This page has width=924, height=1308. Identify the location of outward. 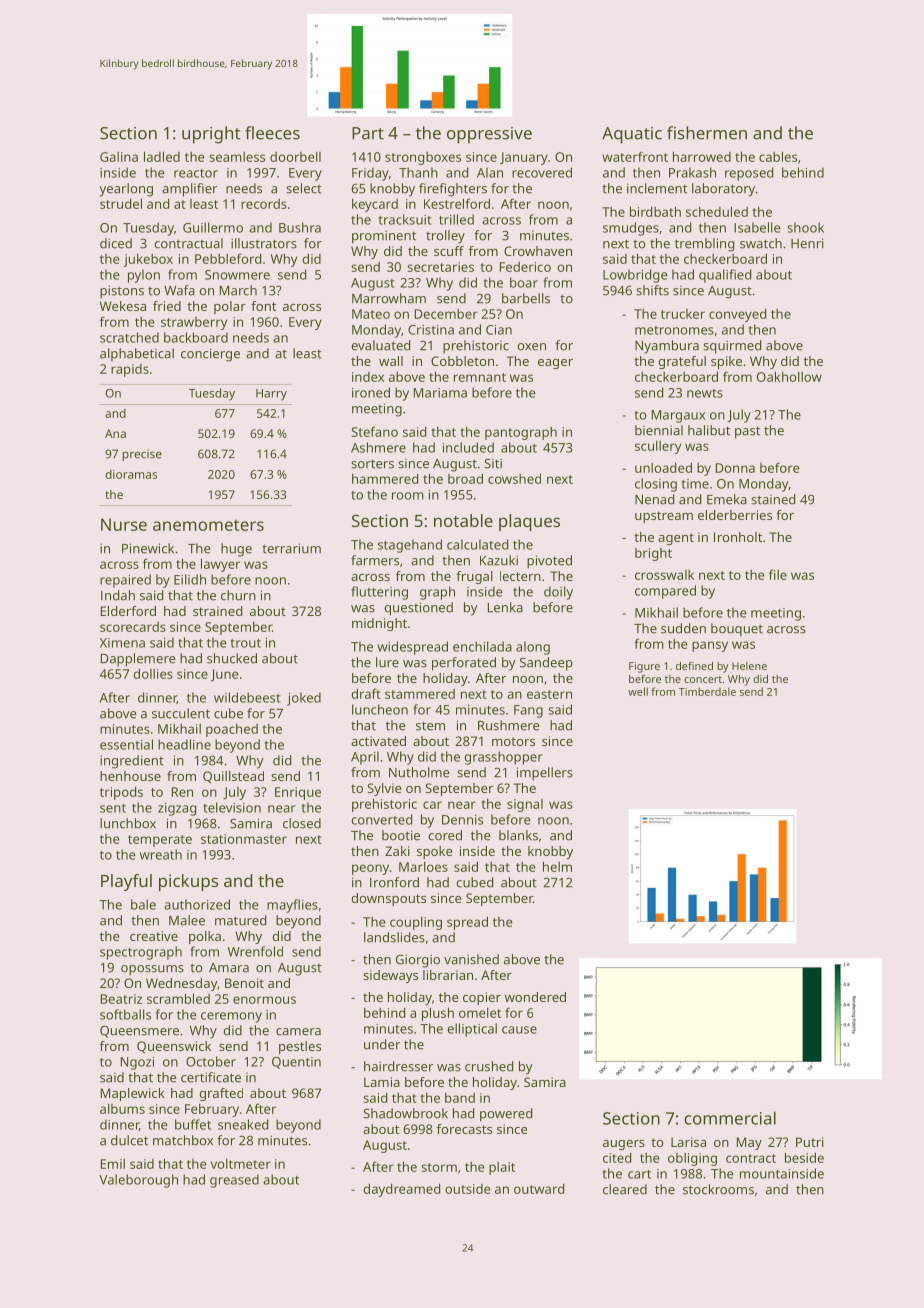
(539, 1188).
